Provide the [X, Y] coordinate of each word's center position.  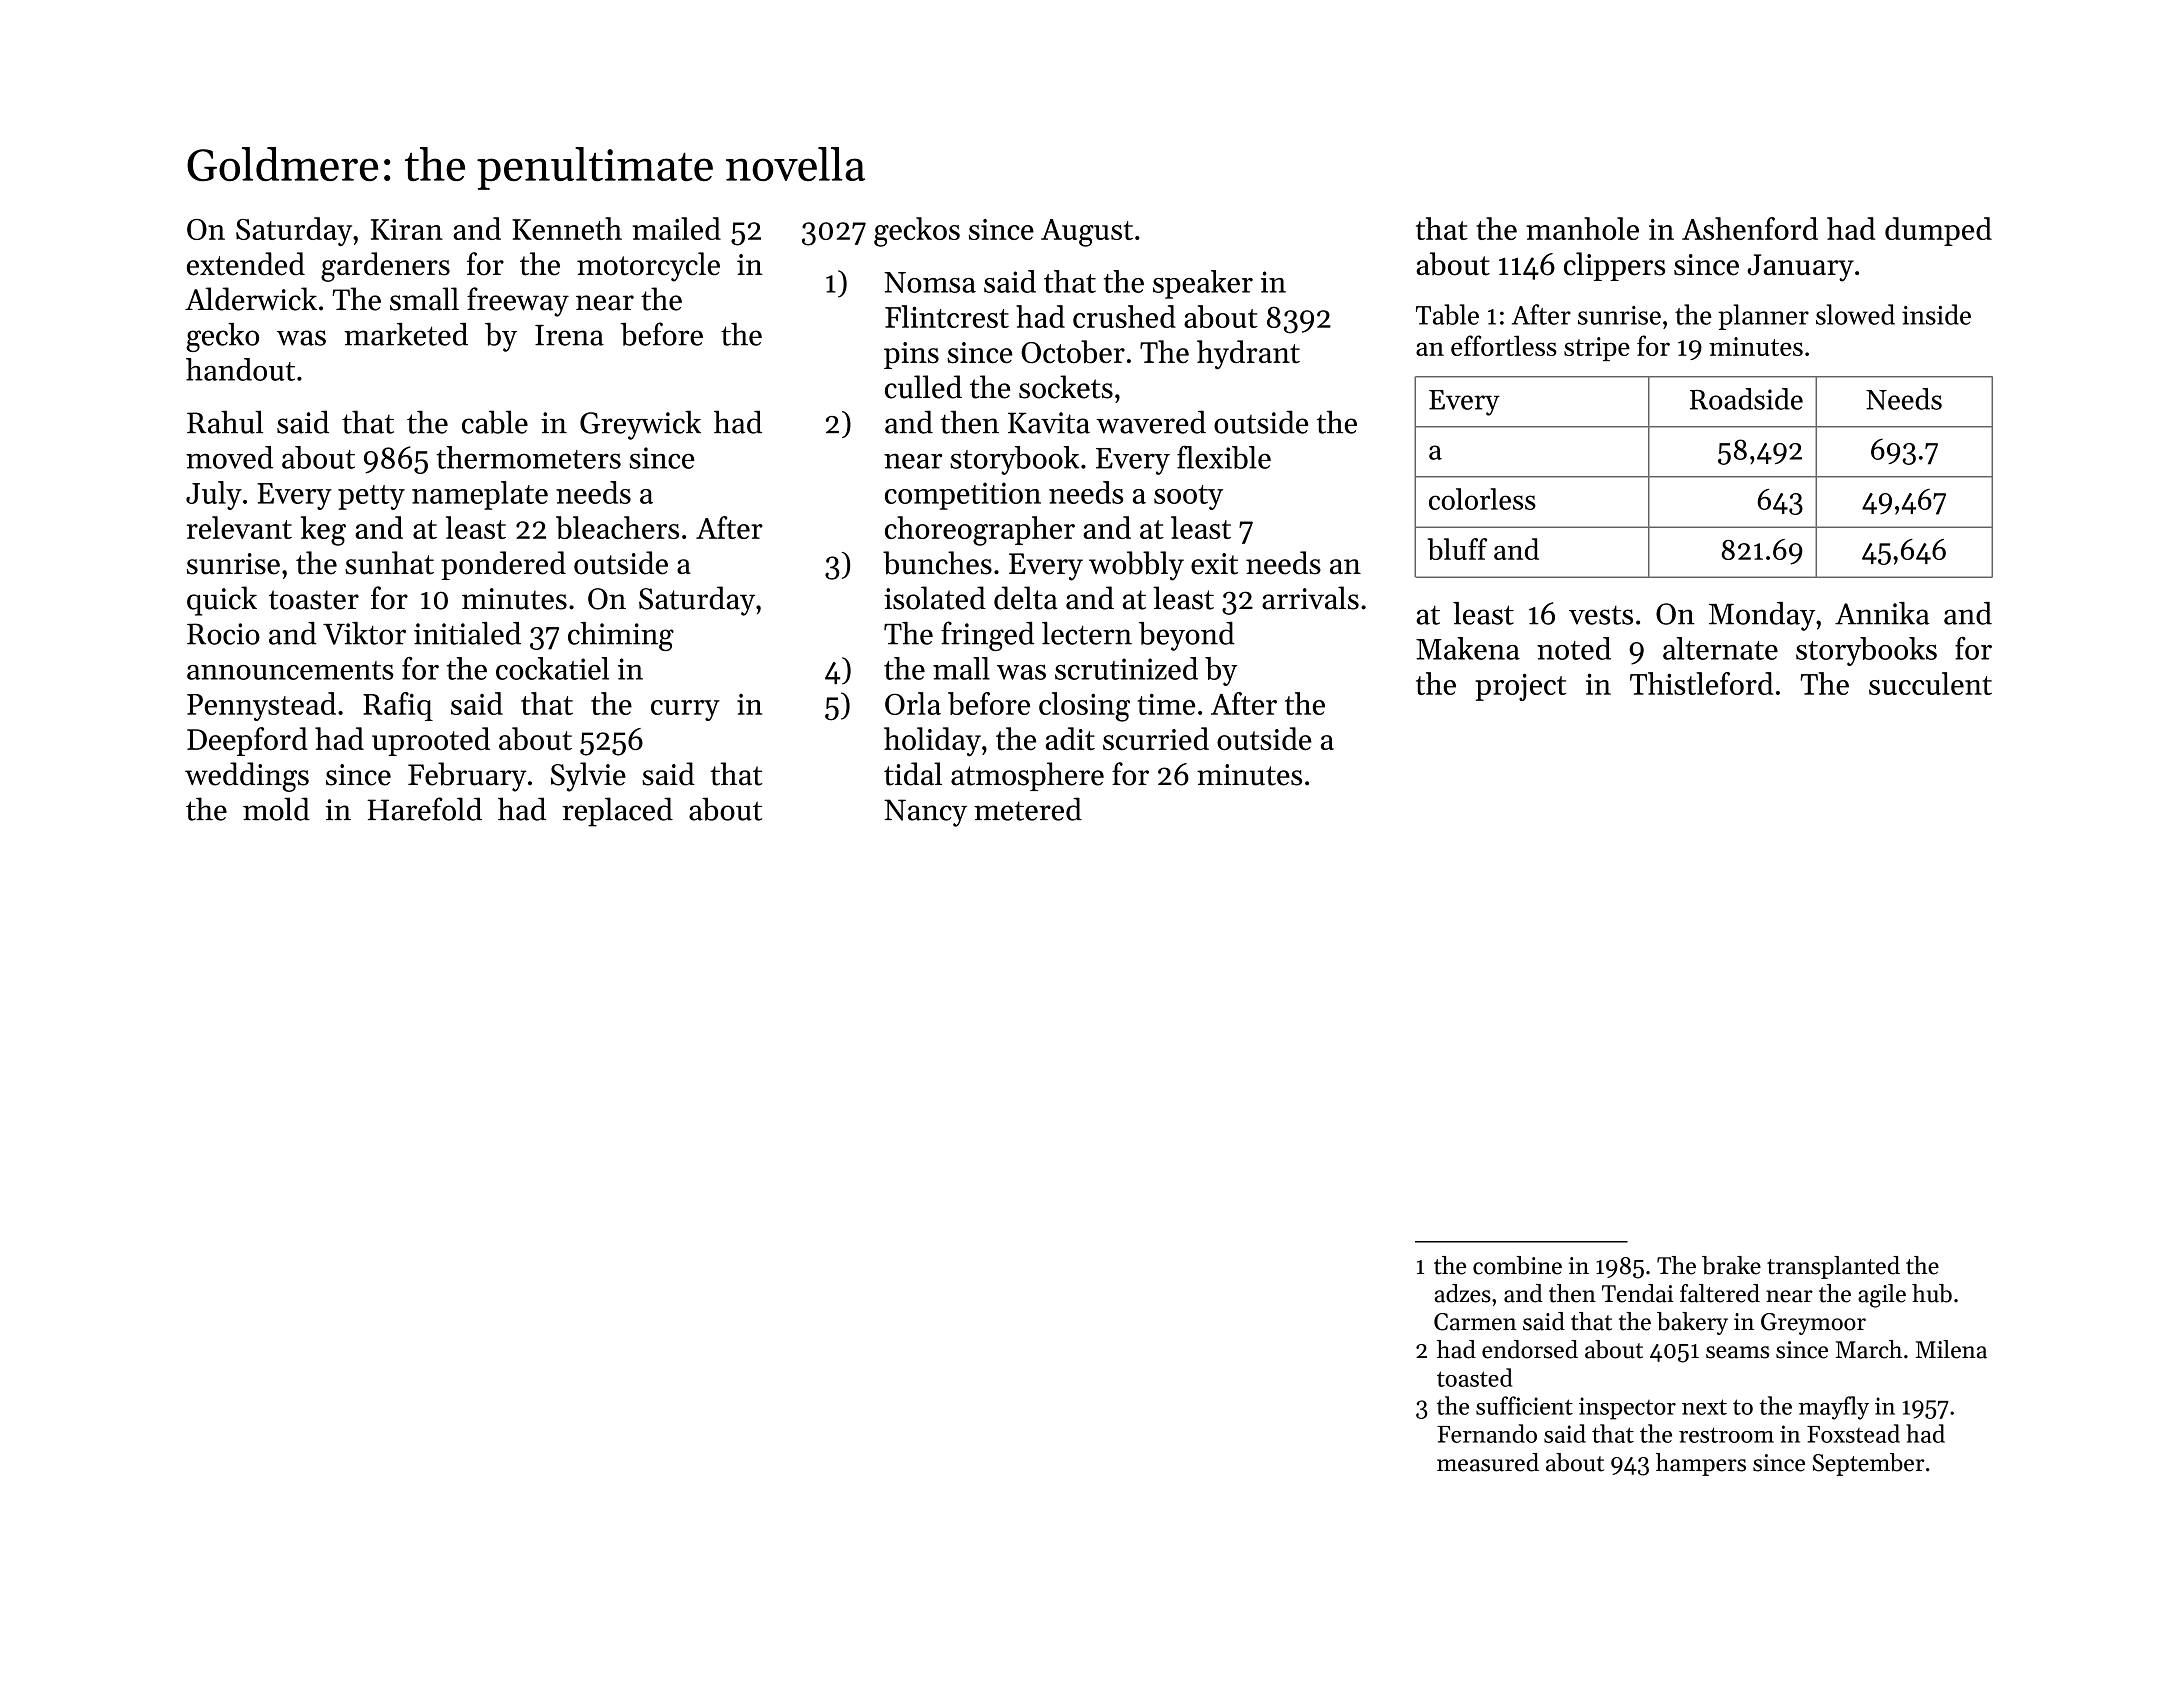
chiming [621, 636]
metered [1028, 809]
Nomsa [930, 282]
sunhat [389, 563]
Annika [1882, 613]
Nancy [925, 813]
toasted [1474, 1377]
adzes [1463, 1293]
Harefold [424, 809]
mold [276, 809]
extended [246, 264]
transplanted [1833, 1267]
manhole [1582, 228]
